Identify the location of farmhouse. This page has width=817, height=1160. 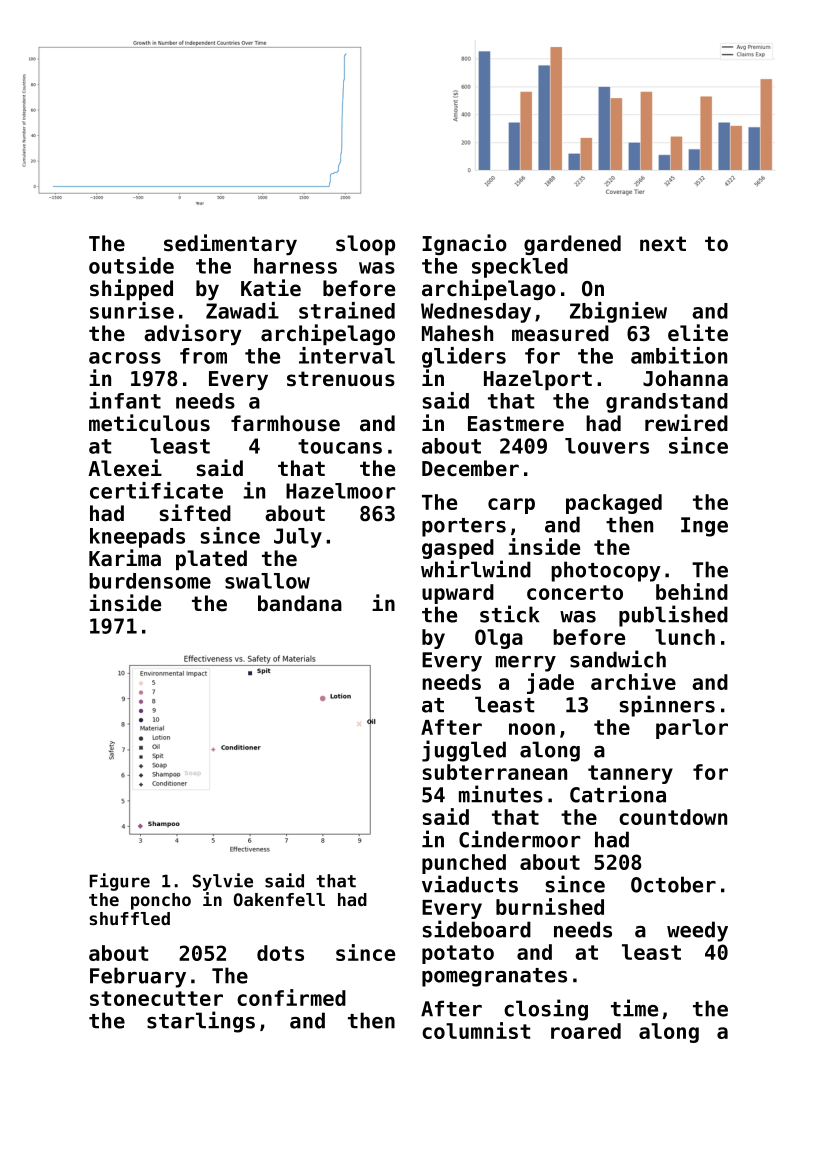
(285, 423).
